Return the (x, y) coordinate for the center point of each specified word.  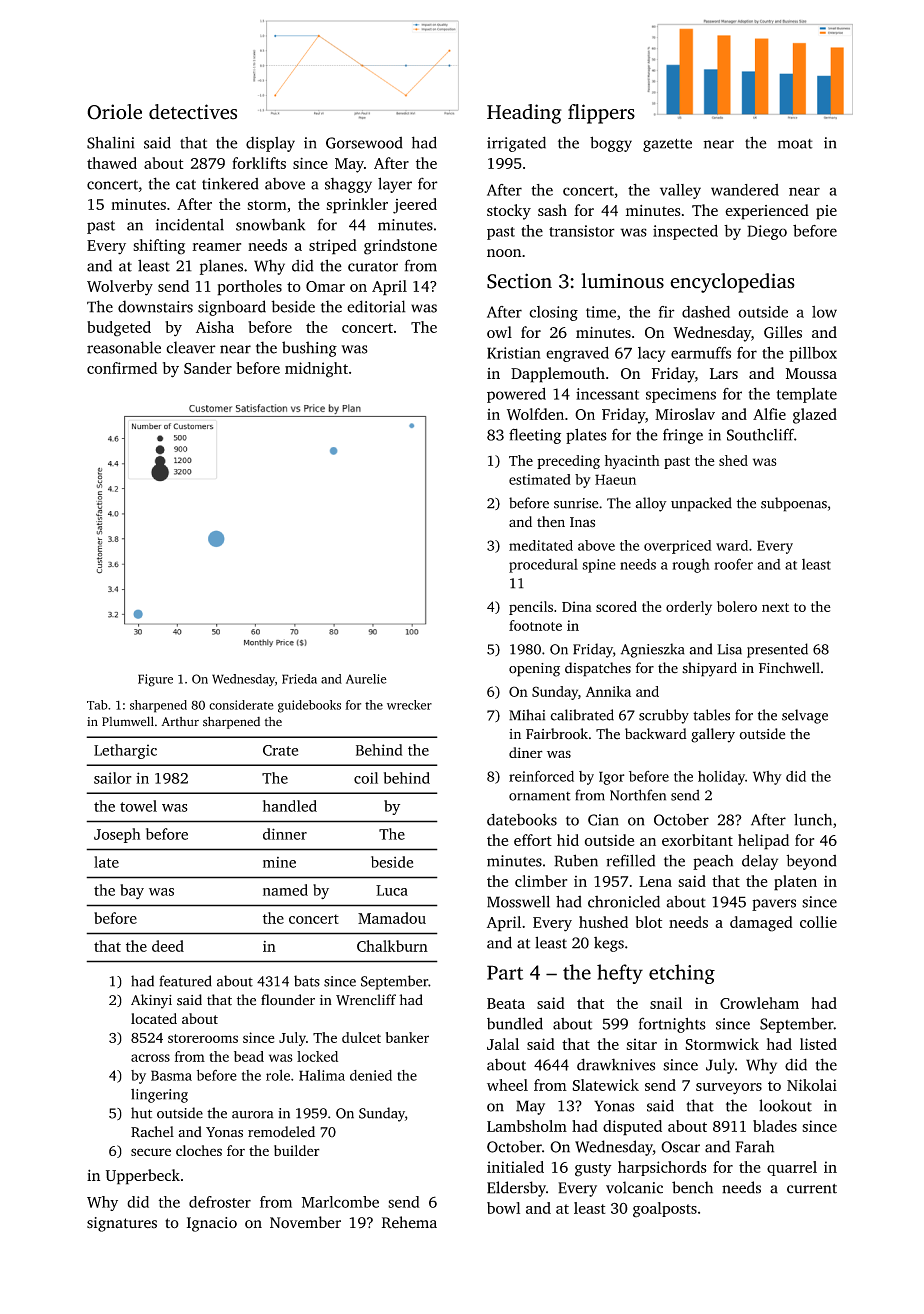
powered (516, 395)
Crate (280, 750)
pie (826, 212)
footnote (535, 625)
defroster (220, 1202)
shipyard (709, 669)
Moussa (811, 373)
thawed (112, 163)
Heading (524, 114)
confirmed (122, 368)
